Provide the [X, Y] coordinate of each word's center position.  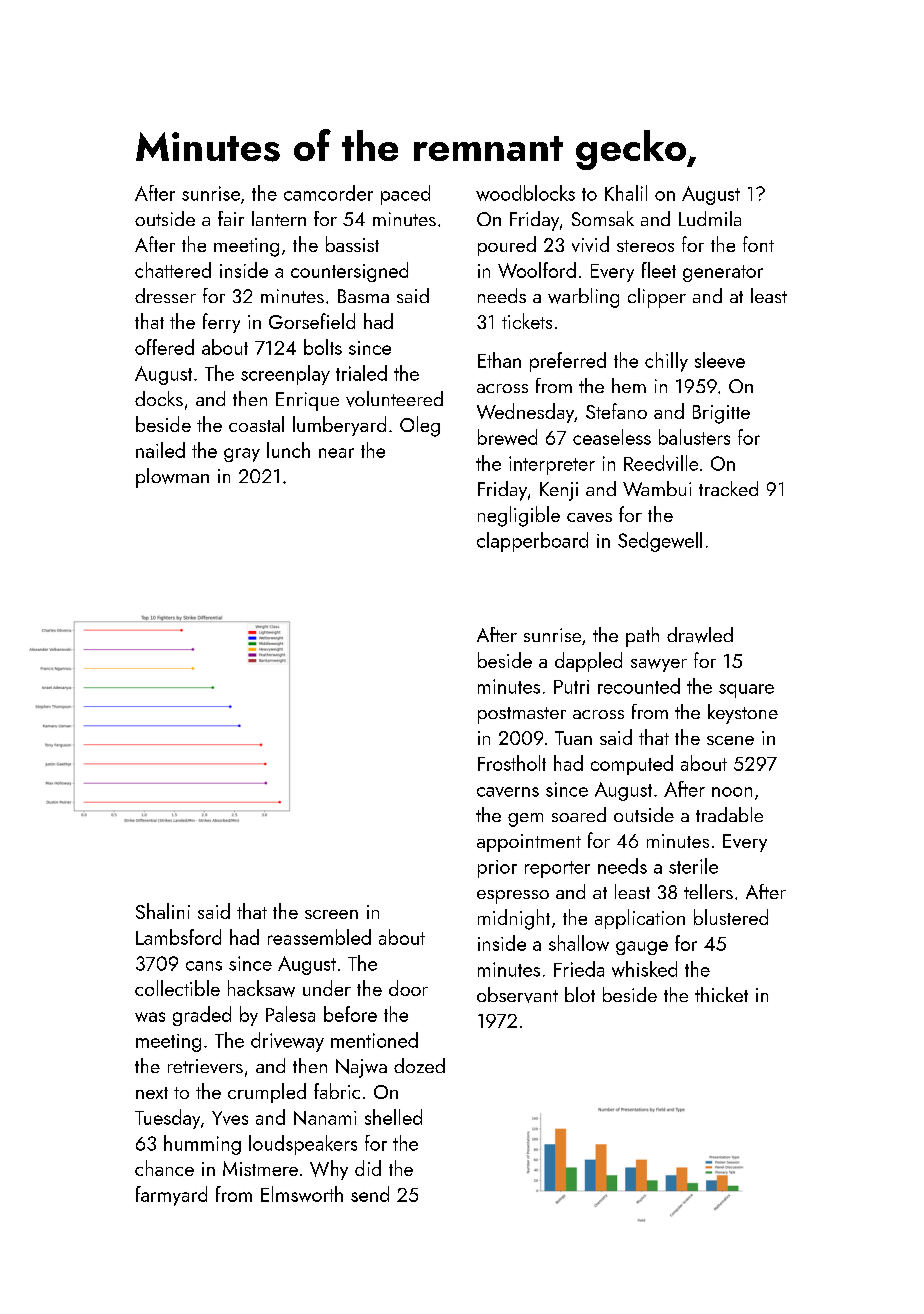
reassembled [319, 937]
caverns [508, 792]
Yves [230, 1118]
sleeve [720, 360]
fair [231, 218]
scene [730, 740]
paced [405, 195]
